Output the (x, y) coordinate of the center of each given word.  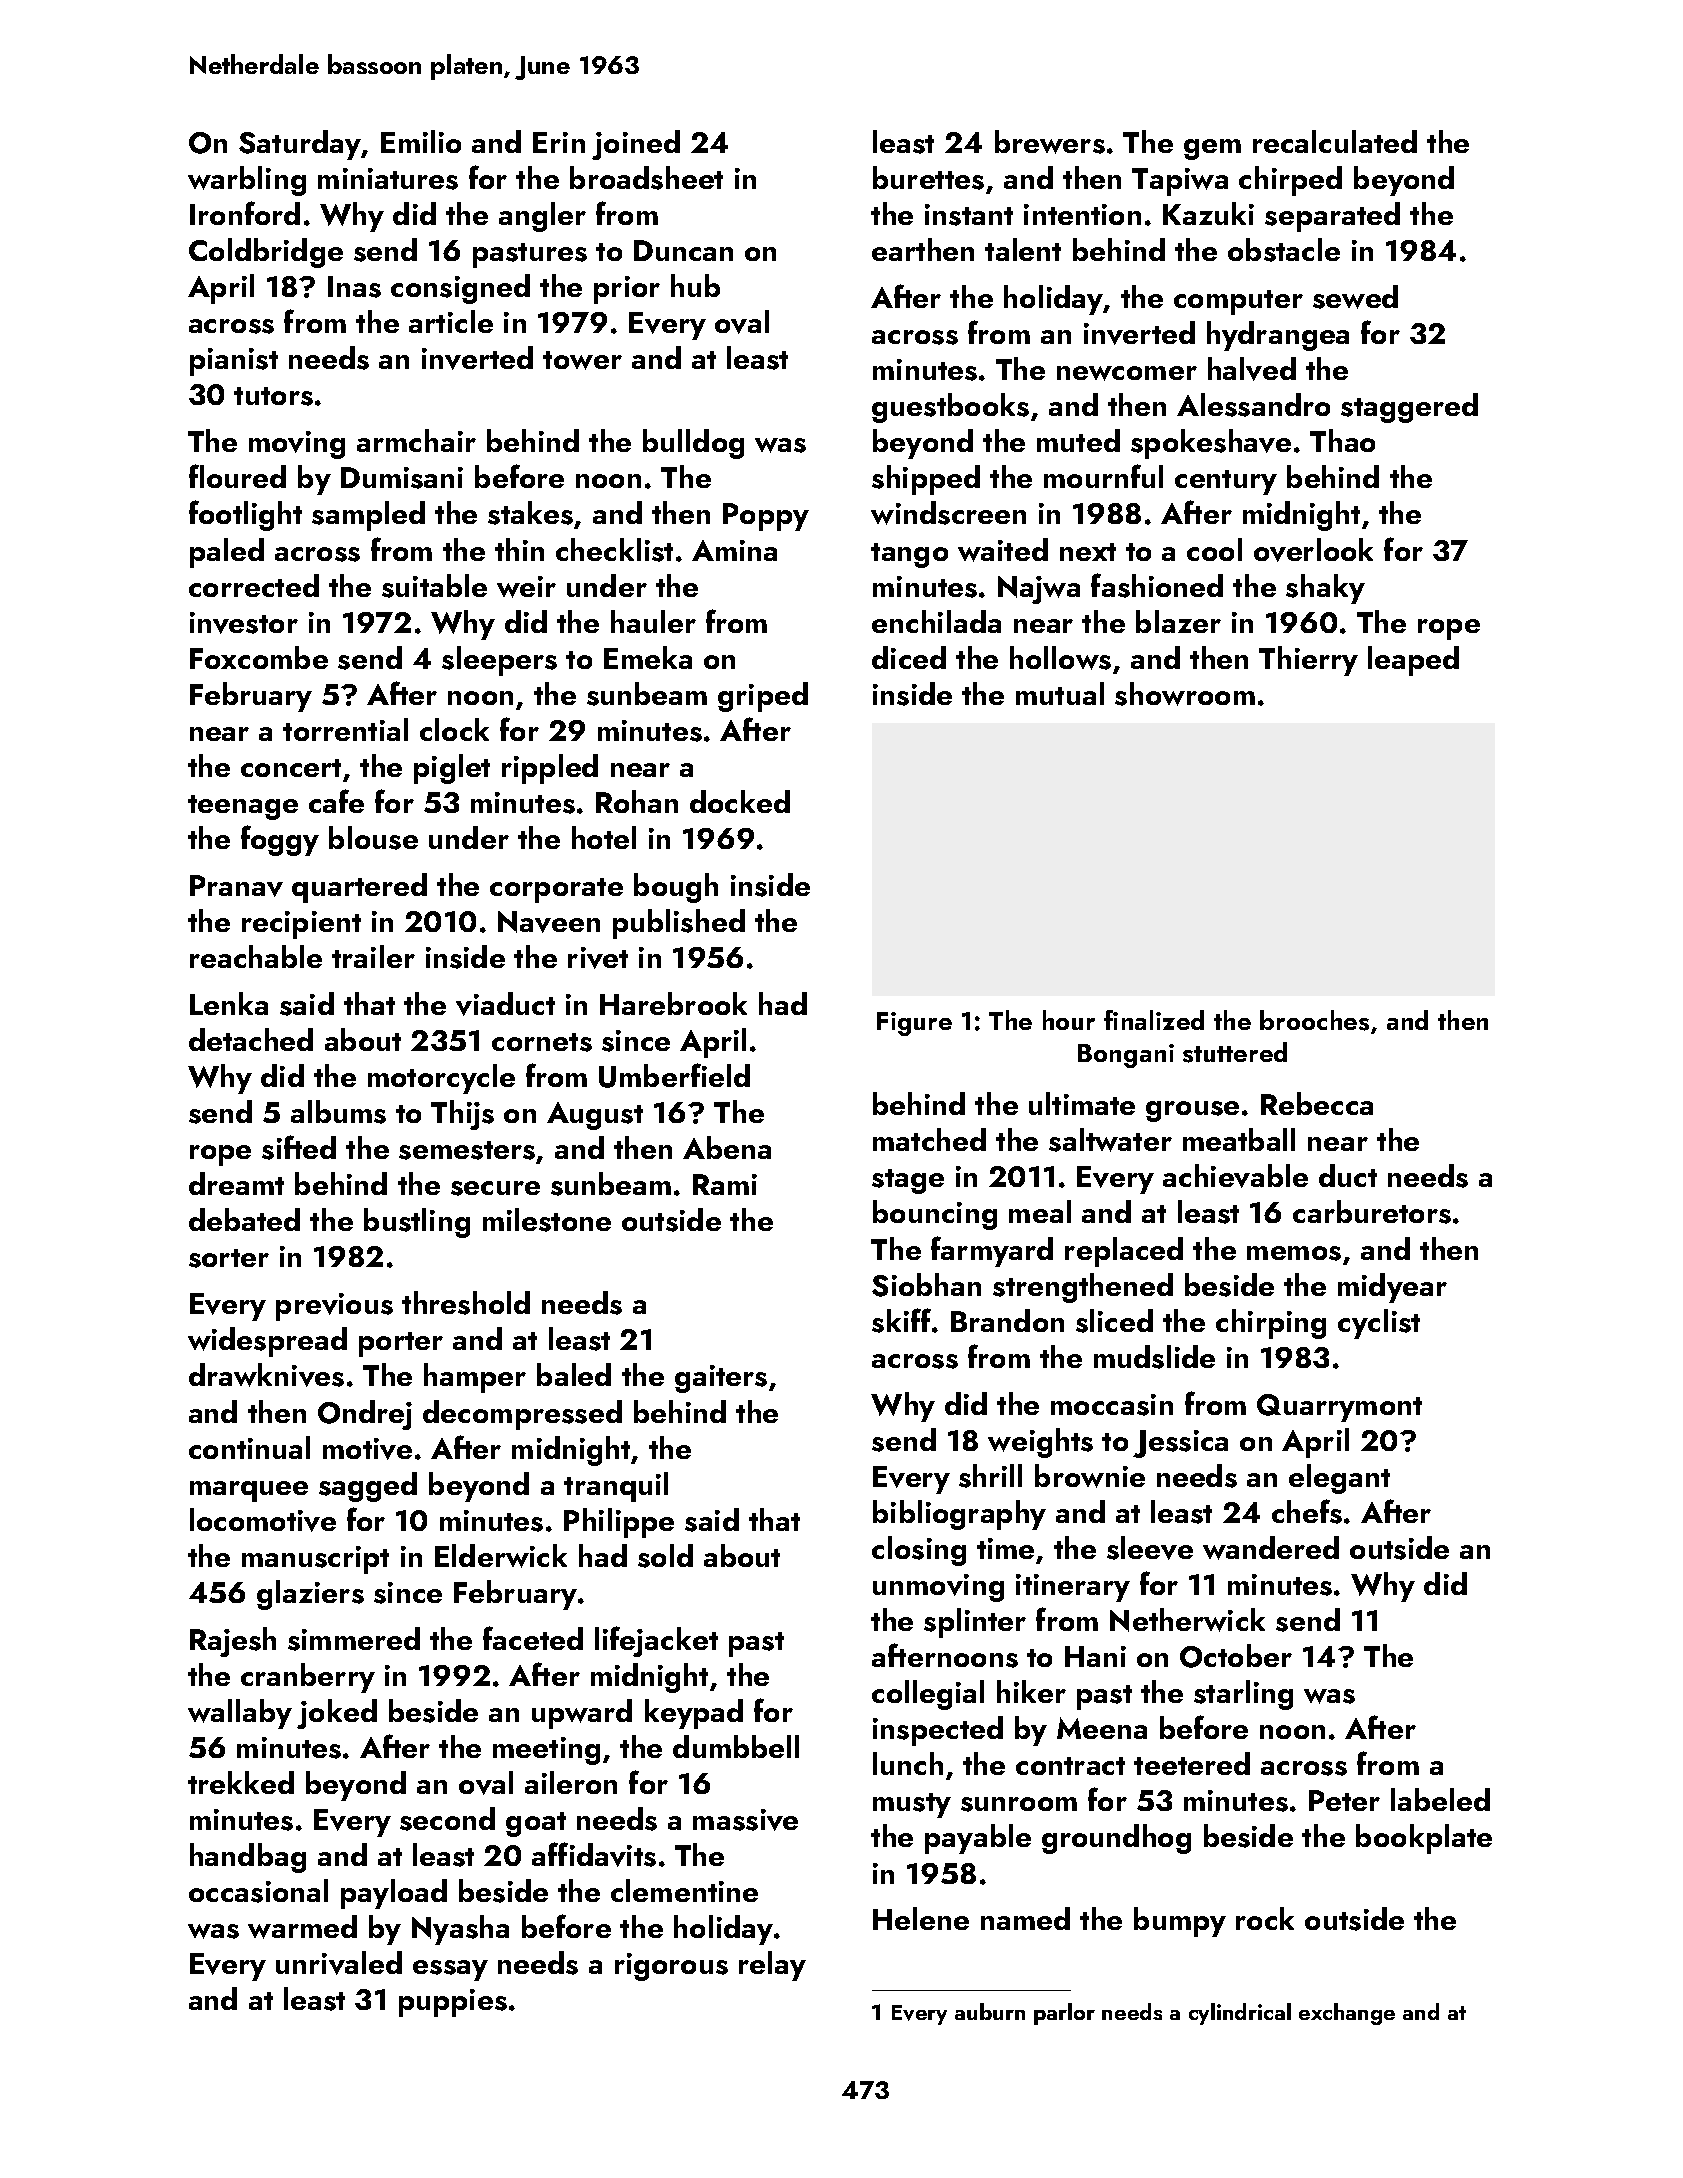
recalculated (1335, 141)
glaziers (310, 1595)
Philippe (619, 1523)
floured (237, 476)
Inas (354, 287)
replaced (1124, 1252)
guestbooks (950, 408)
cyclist (1379, 1324)
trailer (373, 956)
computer (1238, 302)
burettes (928, 178)
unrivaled (339, 1963)
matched (929, 1139)
